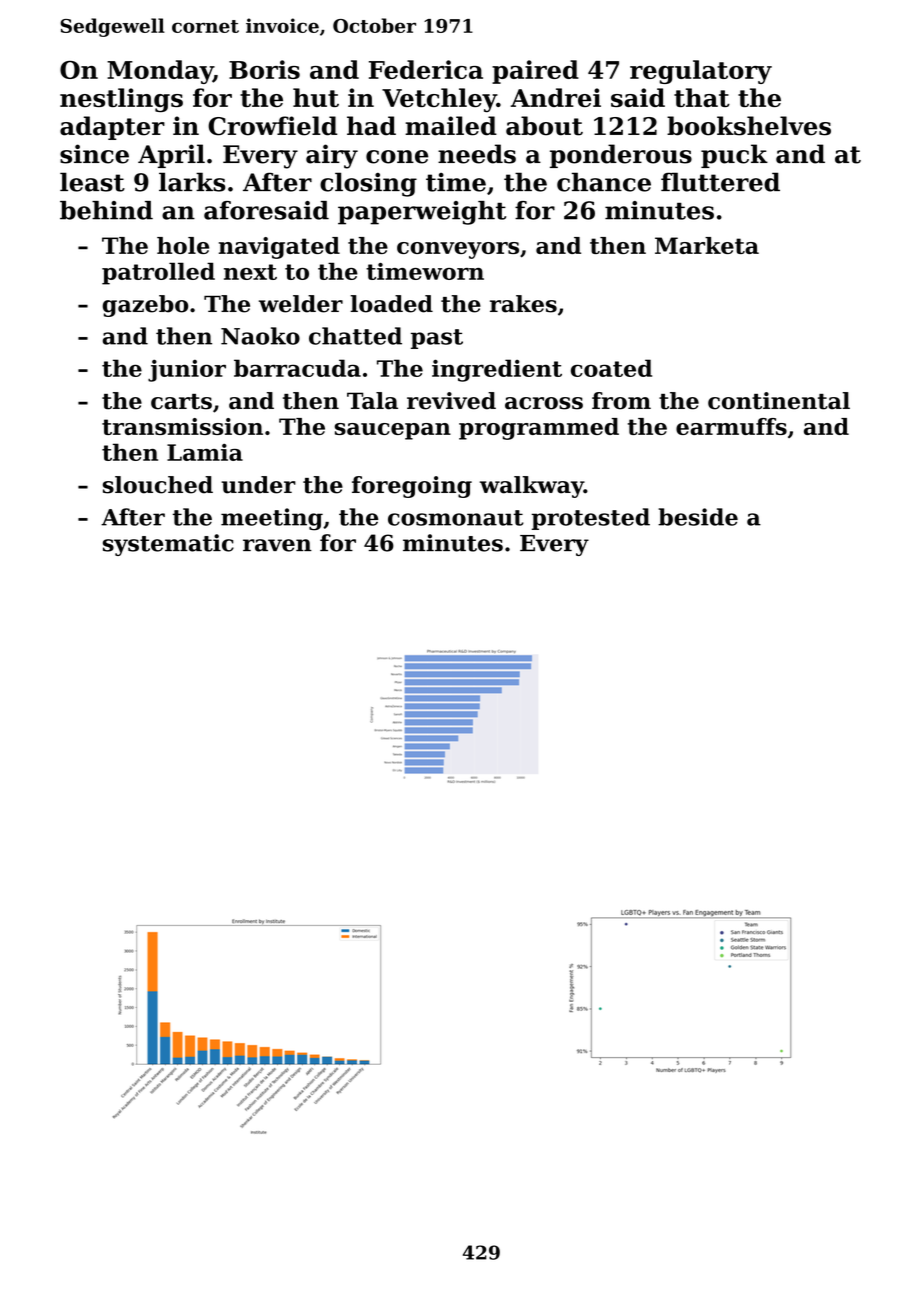 This image has width=924, height=1311. What do you see at coordinates (264, 69) in the image?
I see `Boris` at bounding box center [264, 69].
